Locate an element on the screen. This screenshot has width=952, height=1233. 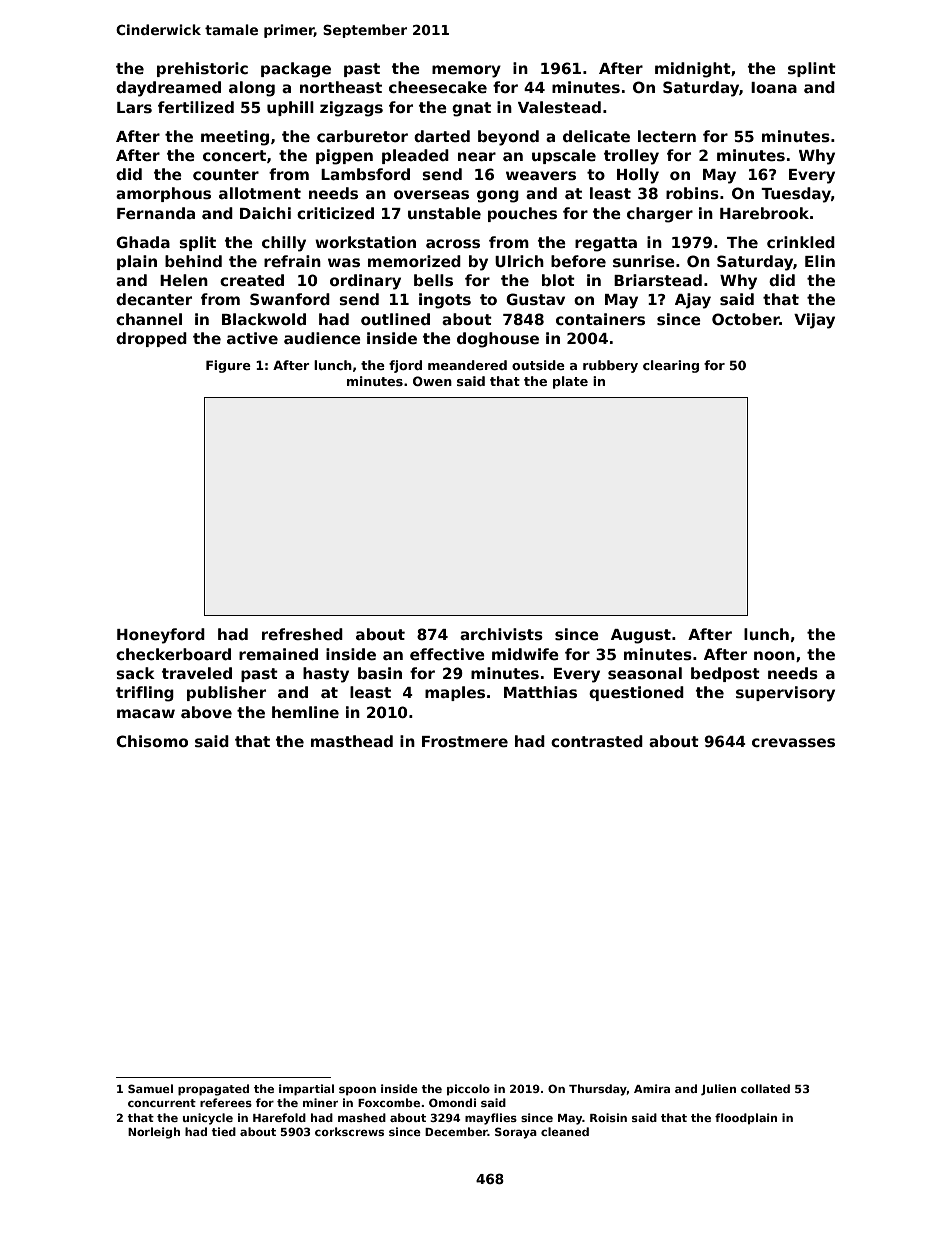
Valestead is located at coordinates (559, 107).
